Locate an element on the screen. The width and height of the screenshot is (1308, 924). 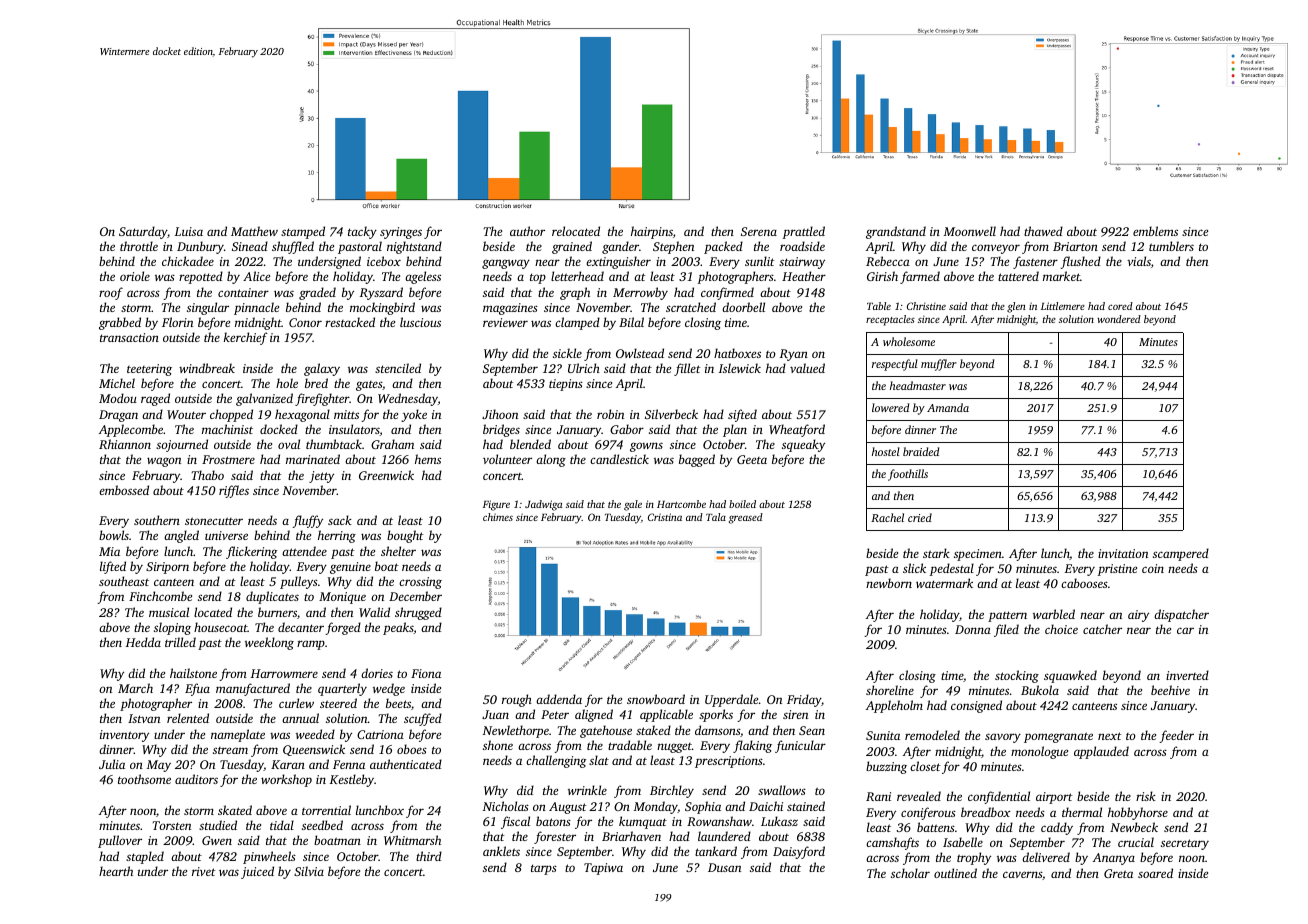
scholar is located at coordinates (910, 873).
